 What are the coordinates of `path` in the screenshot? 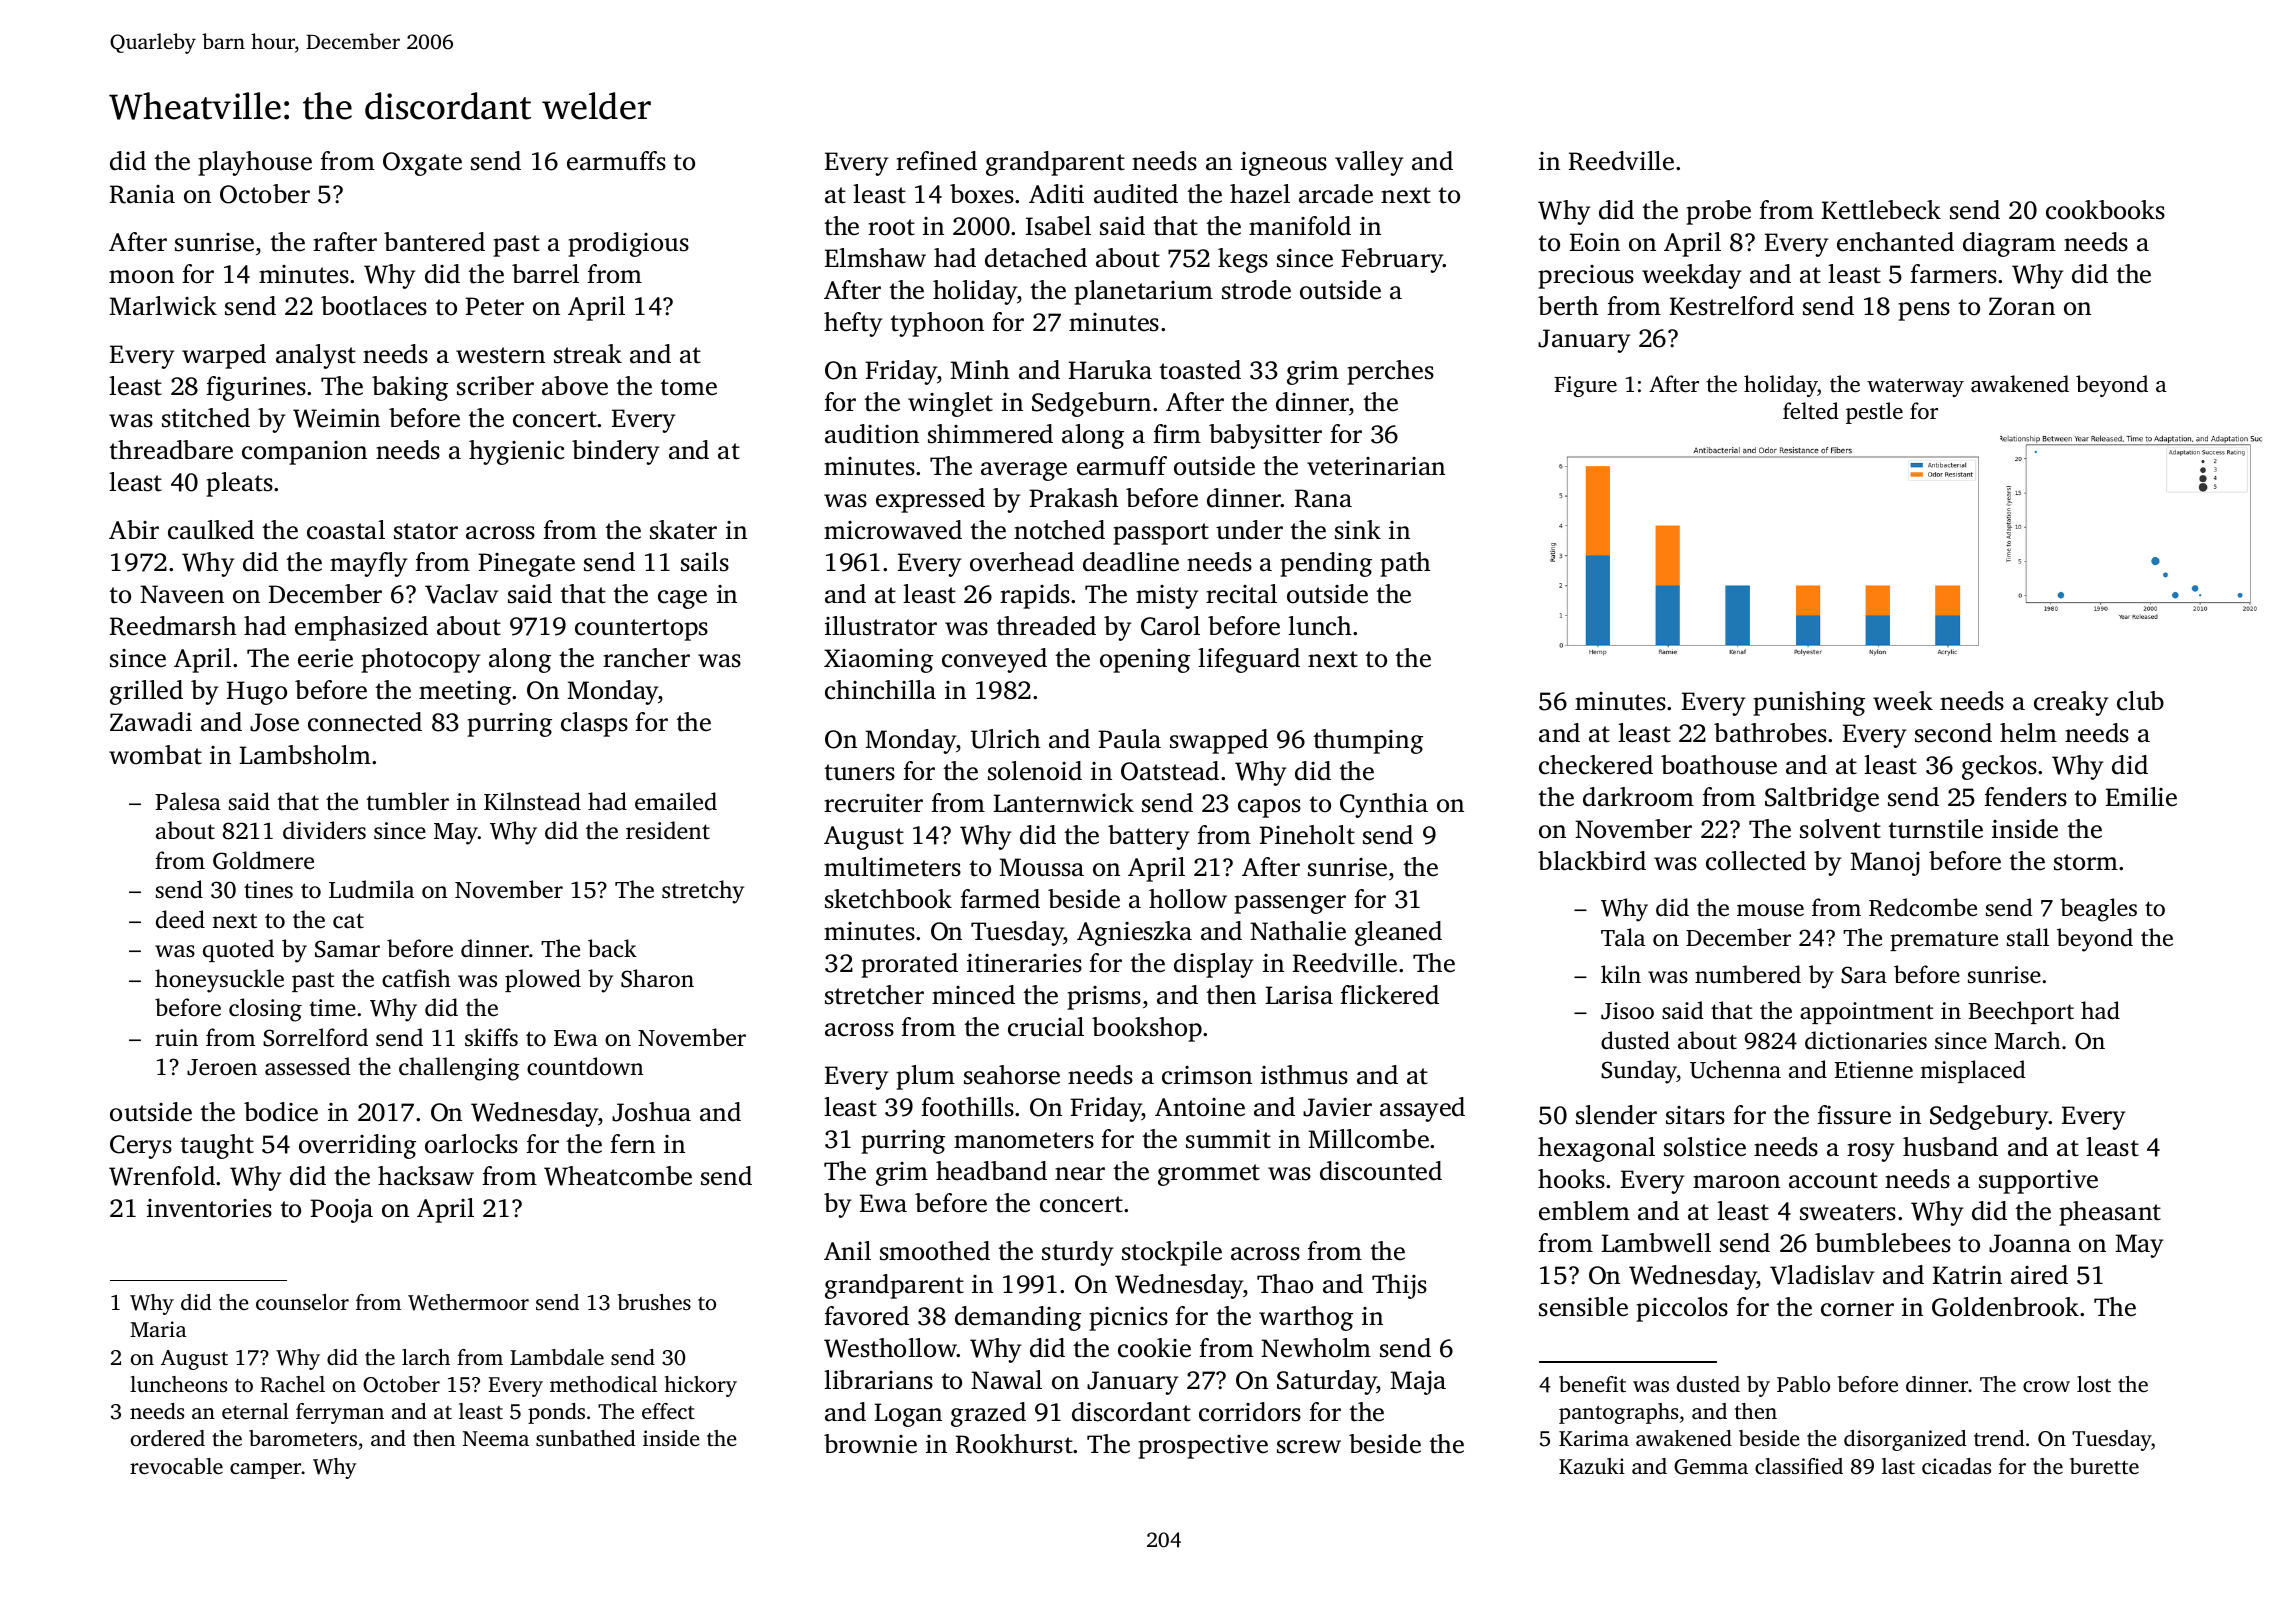 It's located at (1405, 564).
